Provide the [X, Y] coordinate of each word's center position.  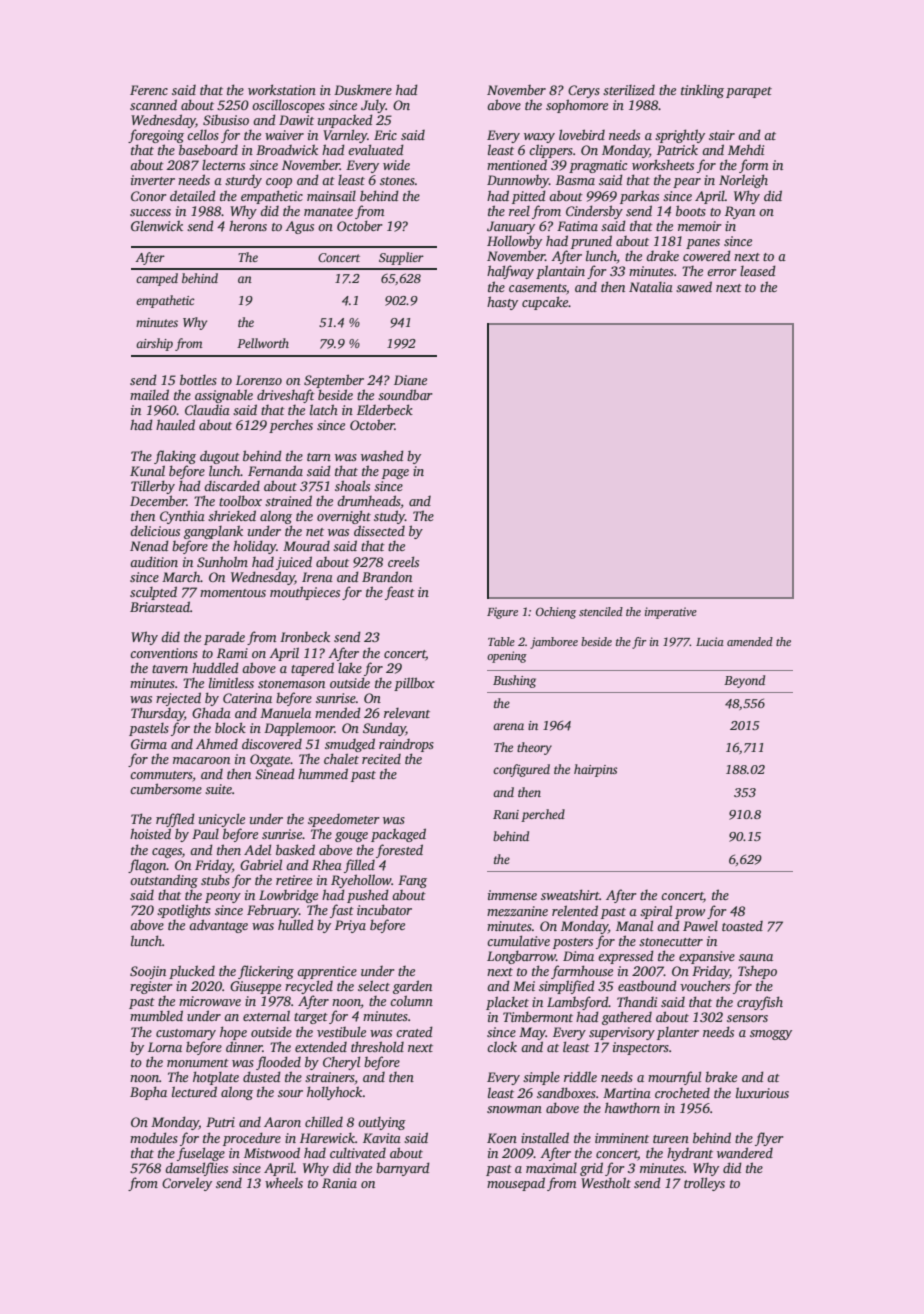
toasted [742, 926]
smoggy [771, 1035]
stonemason [291, 684]
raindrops [406, 745]
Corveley [187, 1184]
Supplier [401, 258]
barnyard [403, 1169]
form [753, 166]
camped [157, 279]
